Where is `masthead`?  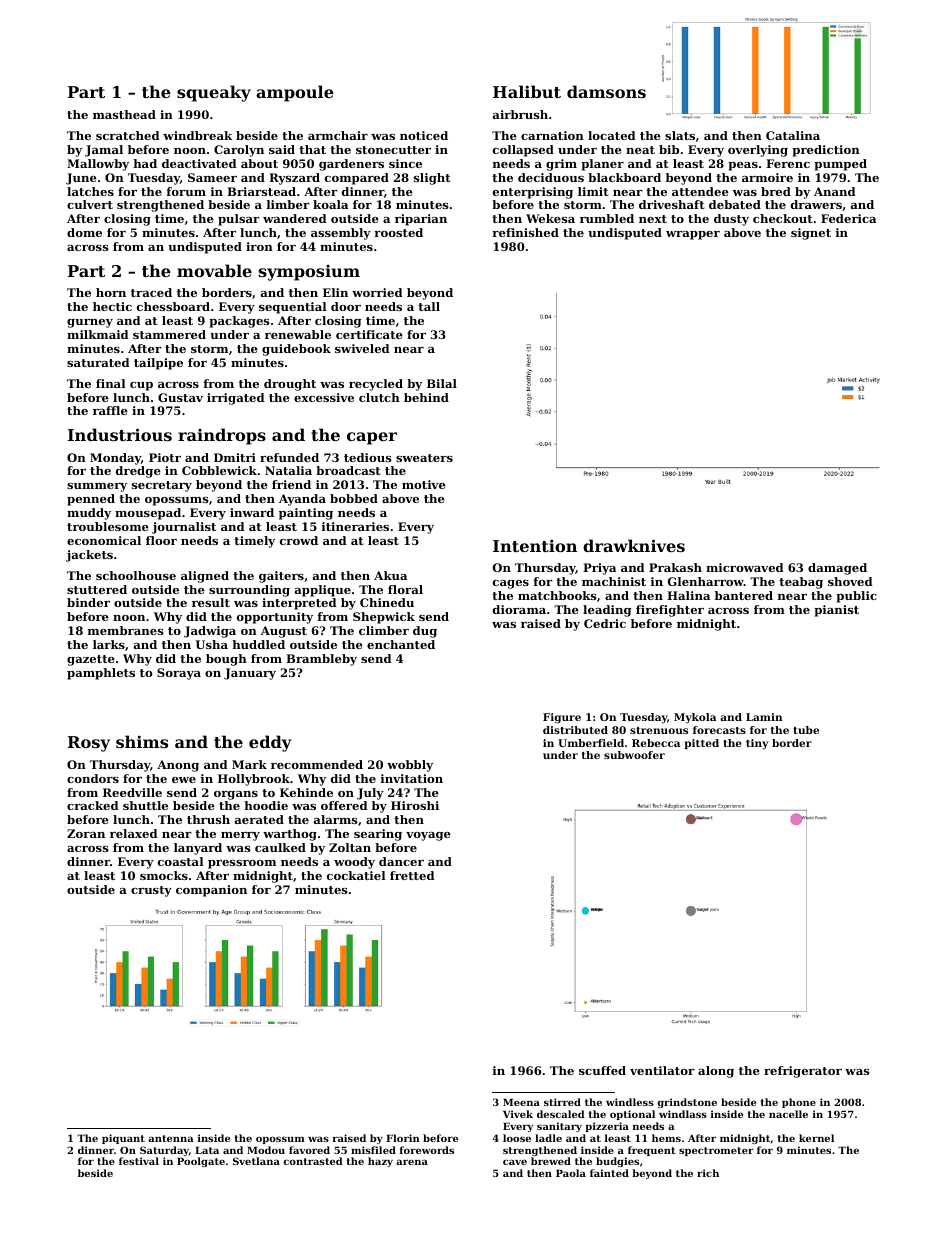
masthead is located at coordinates (124, 114).
